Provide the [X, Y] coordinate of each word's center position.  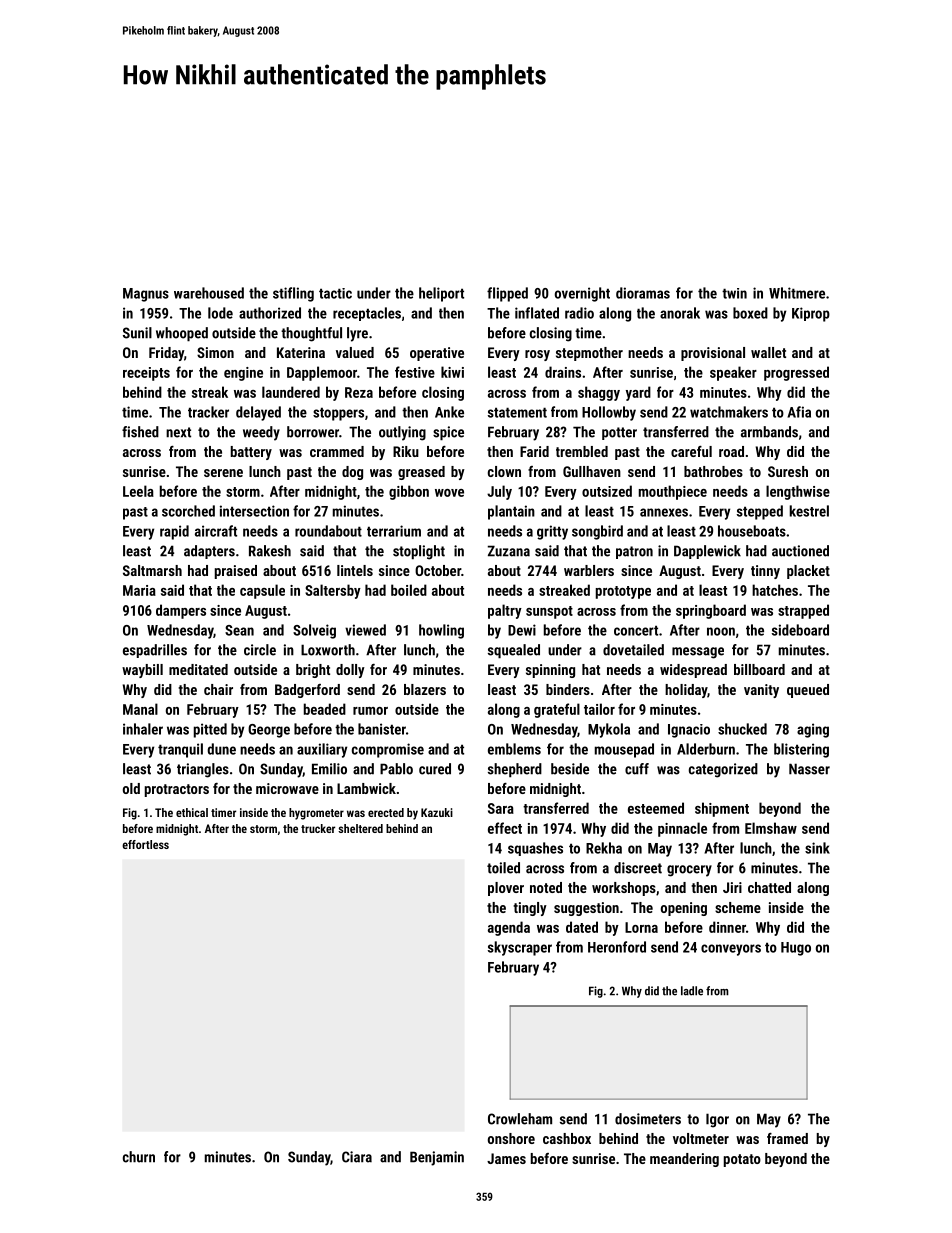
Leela [138, 491]
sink [817, 848]
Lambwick [366, 788]
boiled [409, 590]
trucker [318, 828]
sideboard [800, 630]
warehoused [209, 293]
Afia [799, 412]
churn [139, 1157]
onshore [511, 1138]
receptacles [367, 314]
